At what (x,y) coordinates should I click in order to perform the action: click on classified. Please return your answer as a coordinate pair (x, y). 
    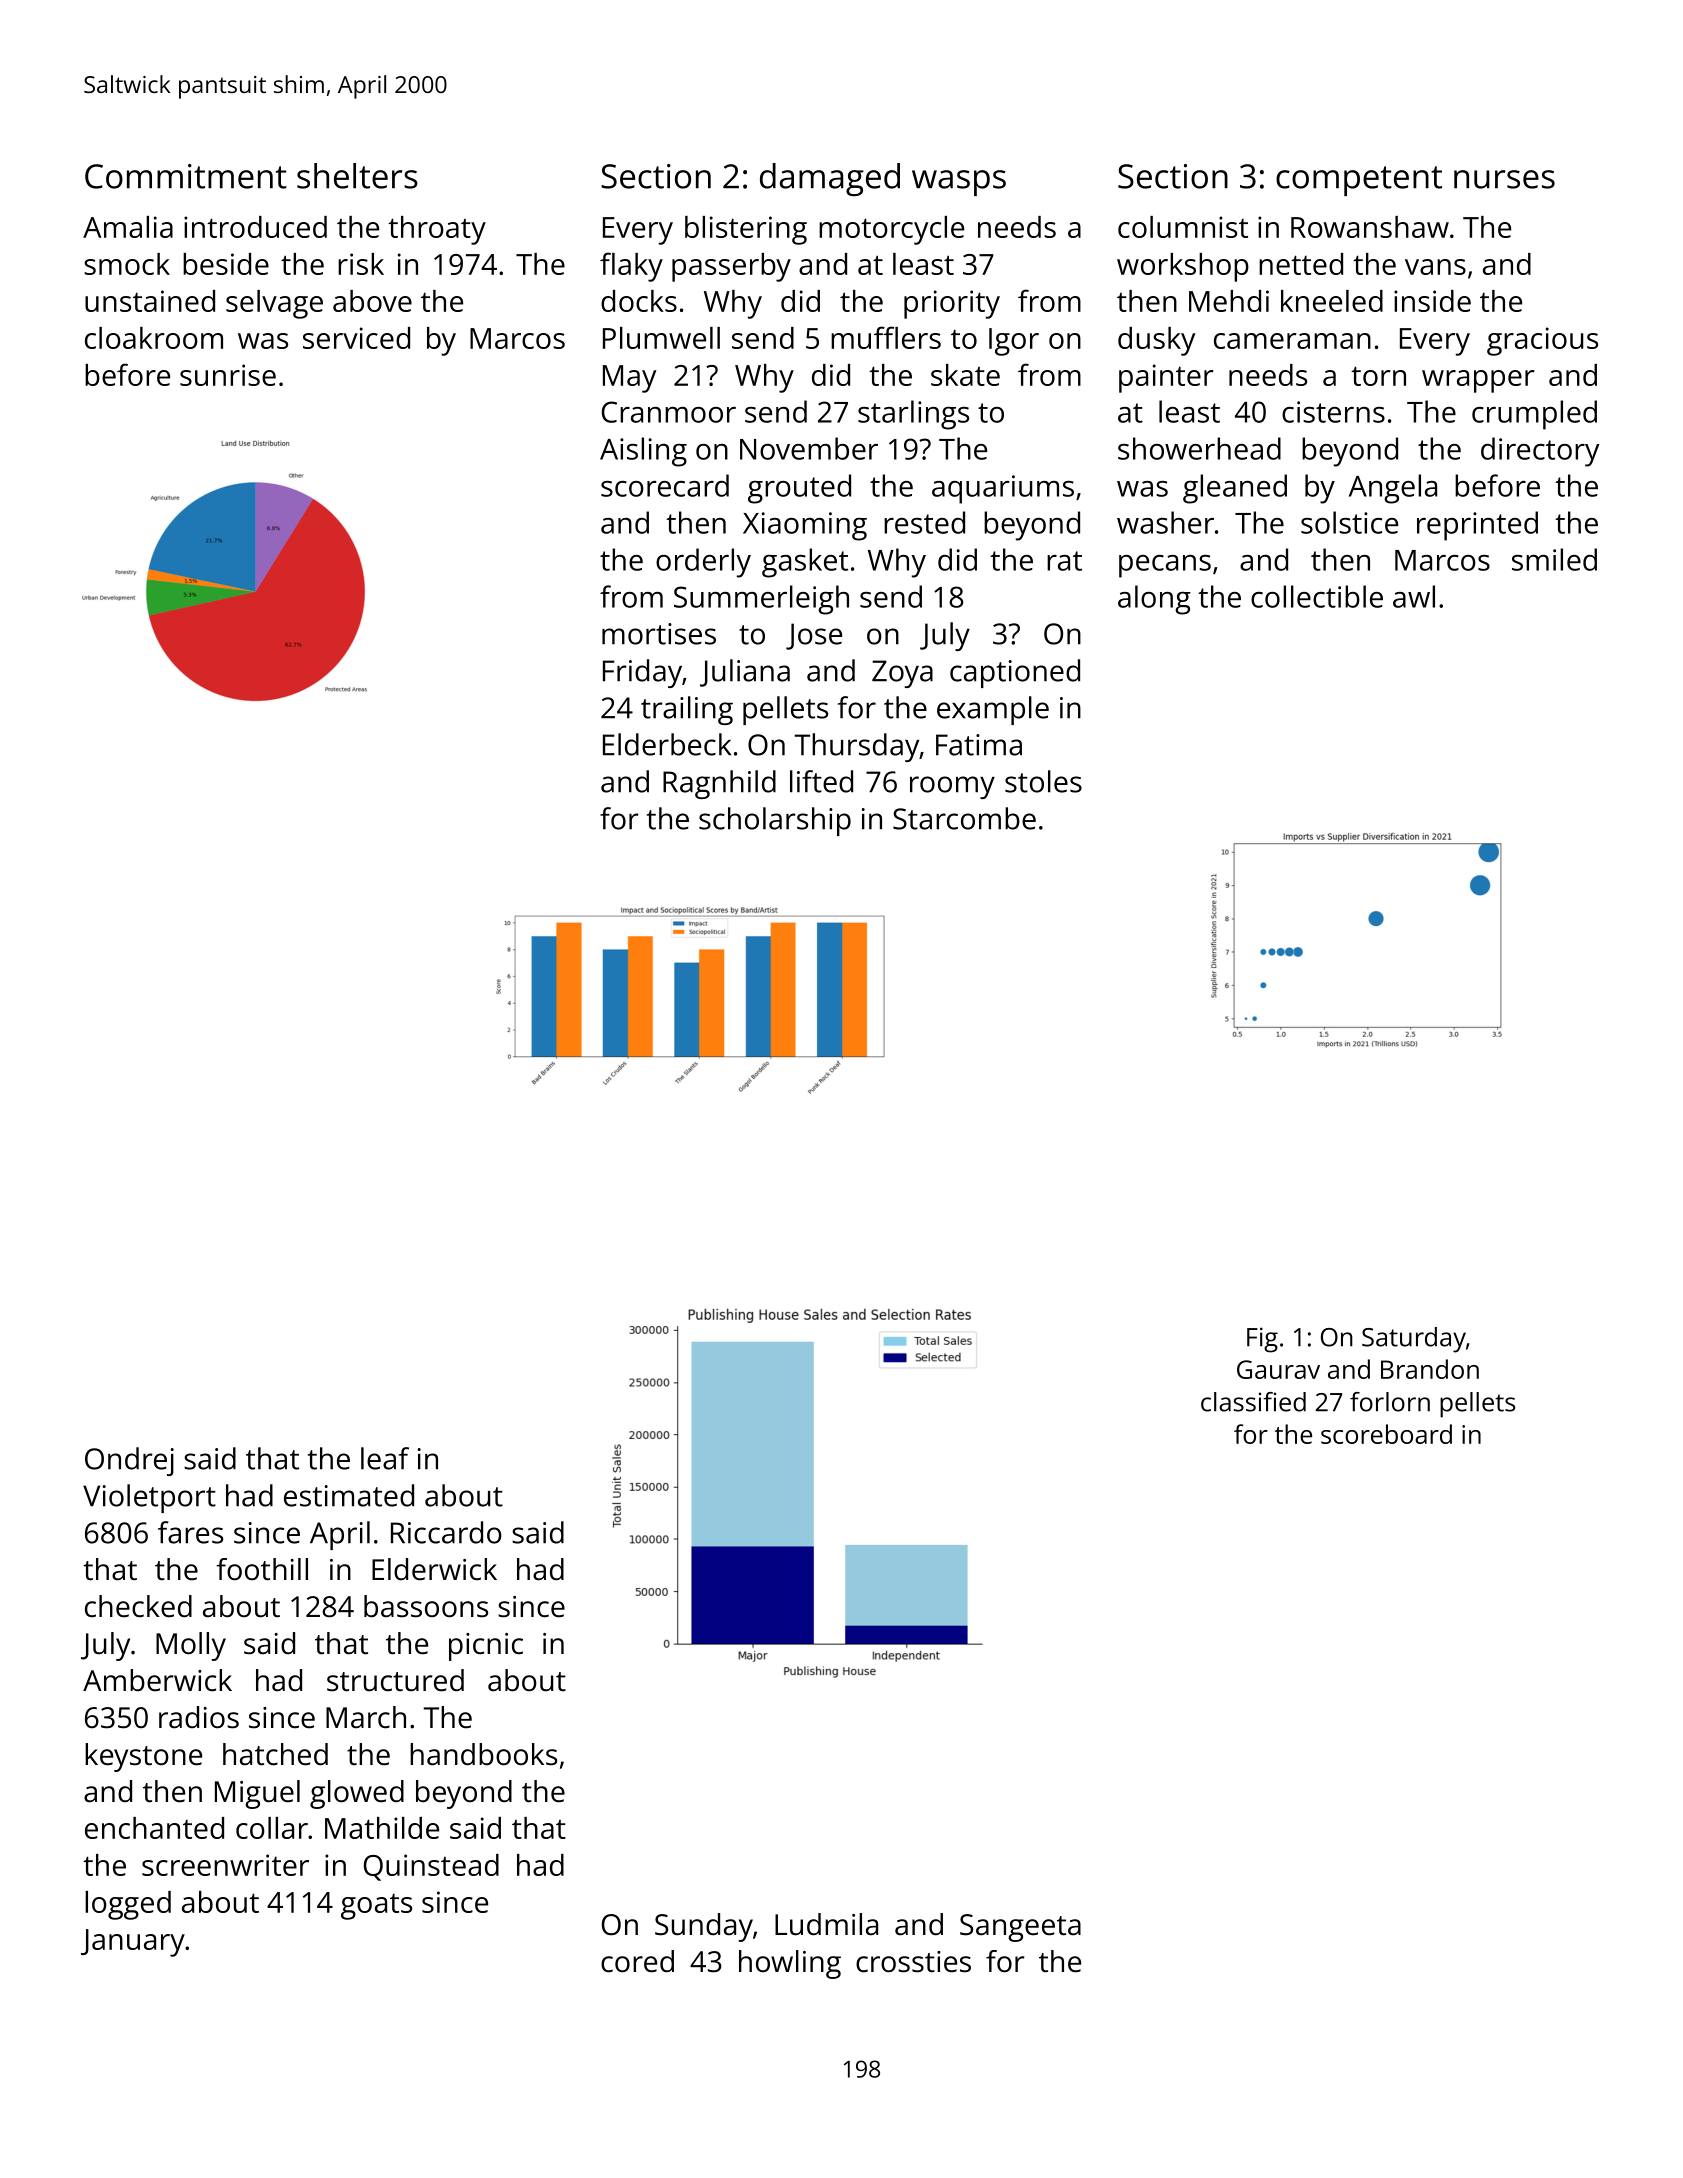
    Looking at the image, I should click on (1253, 1402).
